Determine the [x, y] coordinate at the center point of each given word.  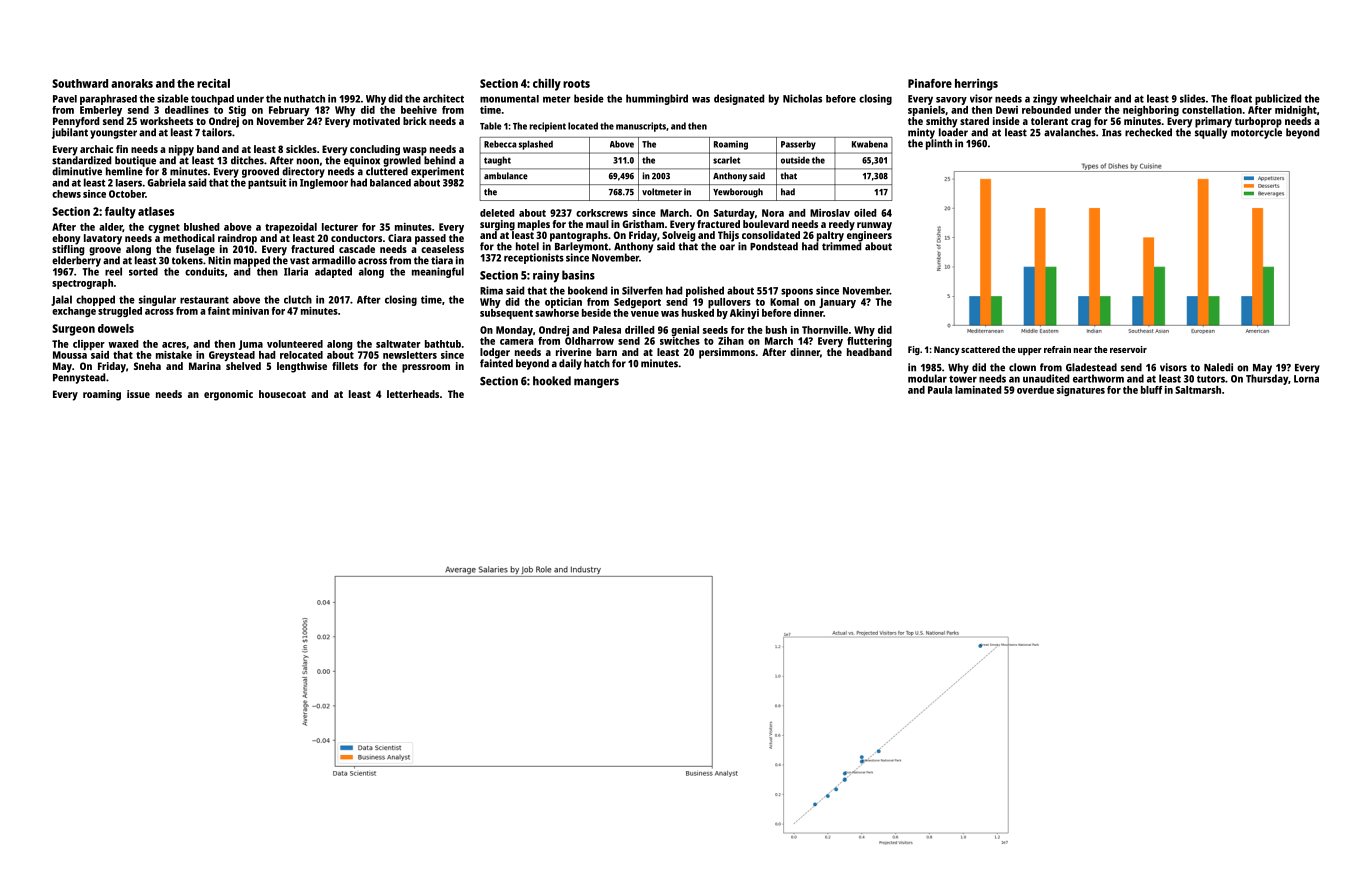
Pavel [65, 99]
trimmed [841, 246]
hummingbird [657, 99]
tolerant [1049, 121]
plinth [939, 144]
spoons [797, 292]
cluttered [387, 171]
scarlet [726, 160]
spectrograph [82, 284]
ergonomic [228, 395]
